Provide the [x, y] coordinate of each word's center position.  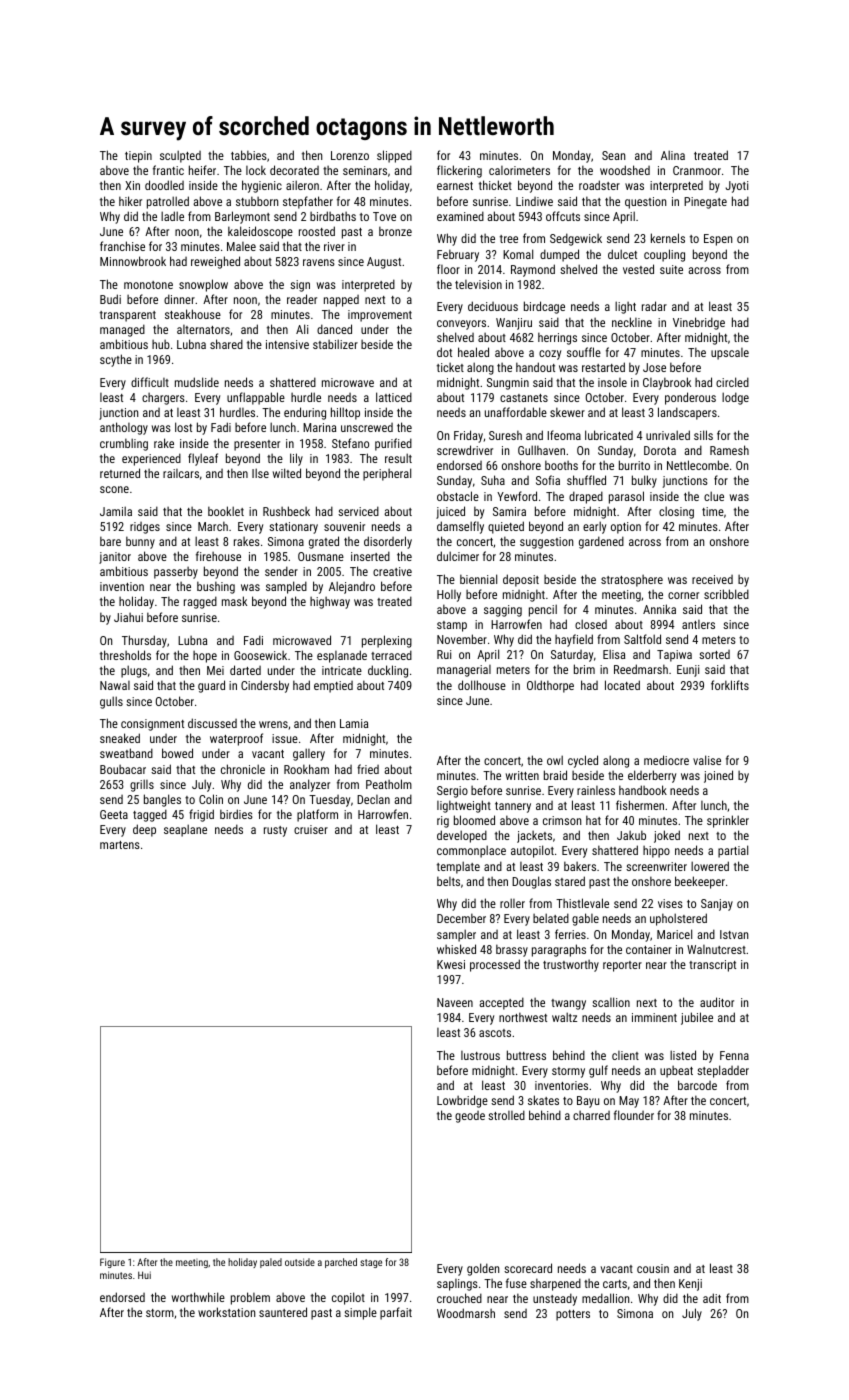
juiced [450, 512]
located [622, 685]
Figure [112, 1263]
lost [183, 427]
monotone [148, 285]
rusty [275, 831]
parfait [396, 1313]
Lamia [354, 723]
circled [732, 382]
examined [460, 216]
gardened [601, 542]
